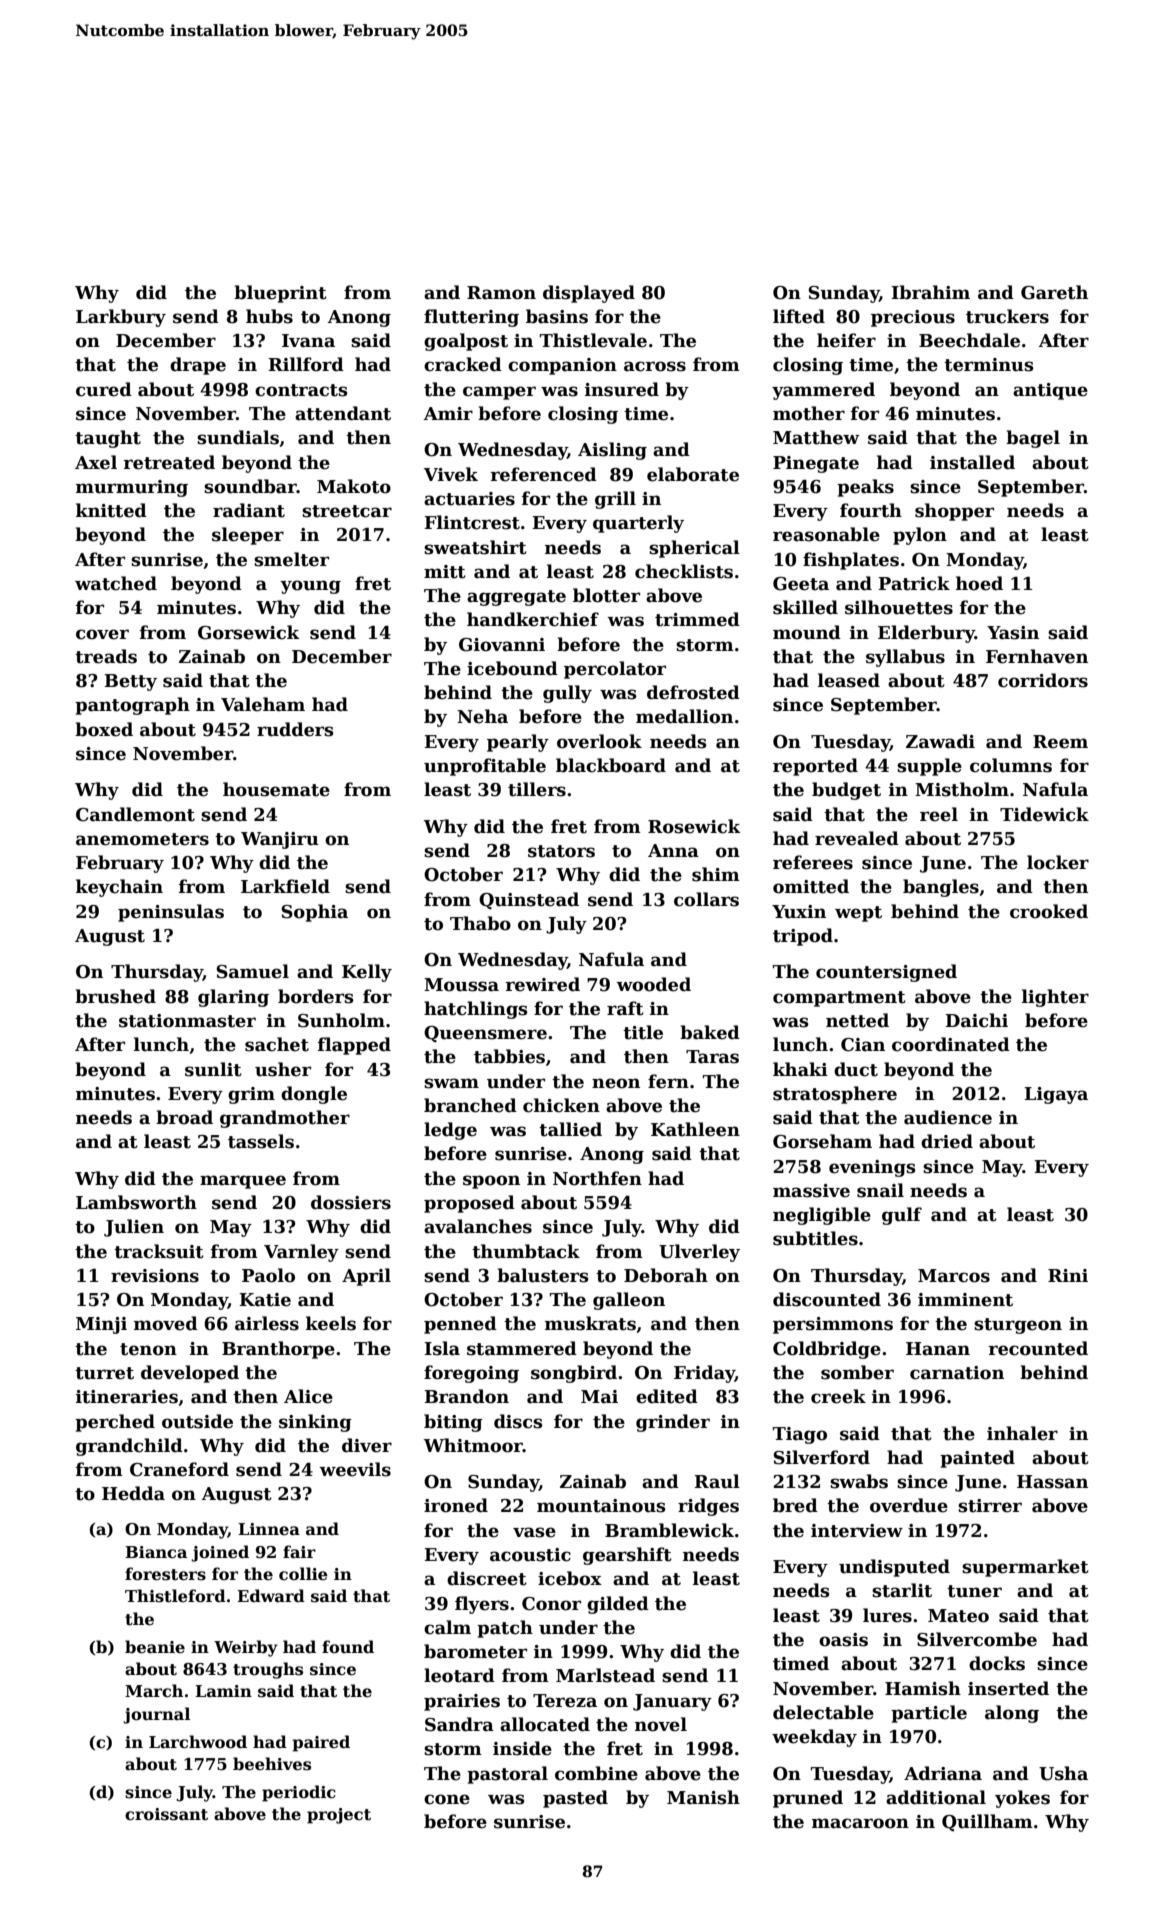 Image resolution: width=1164 pixels, height=1917 pixels. I want to click on Elderbury, so click(926, 634).
